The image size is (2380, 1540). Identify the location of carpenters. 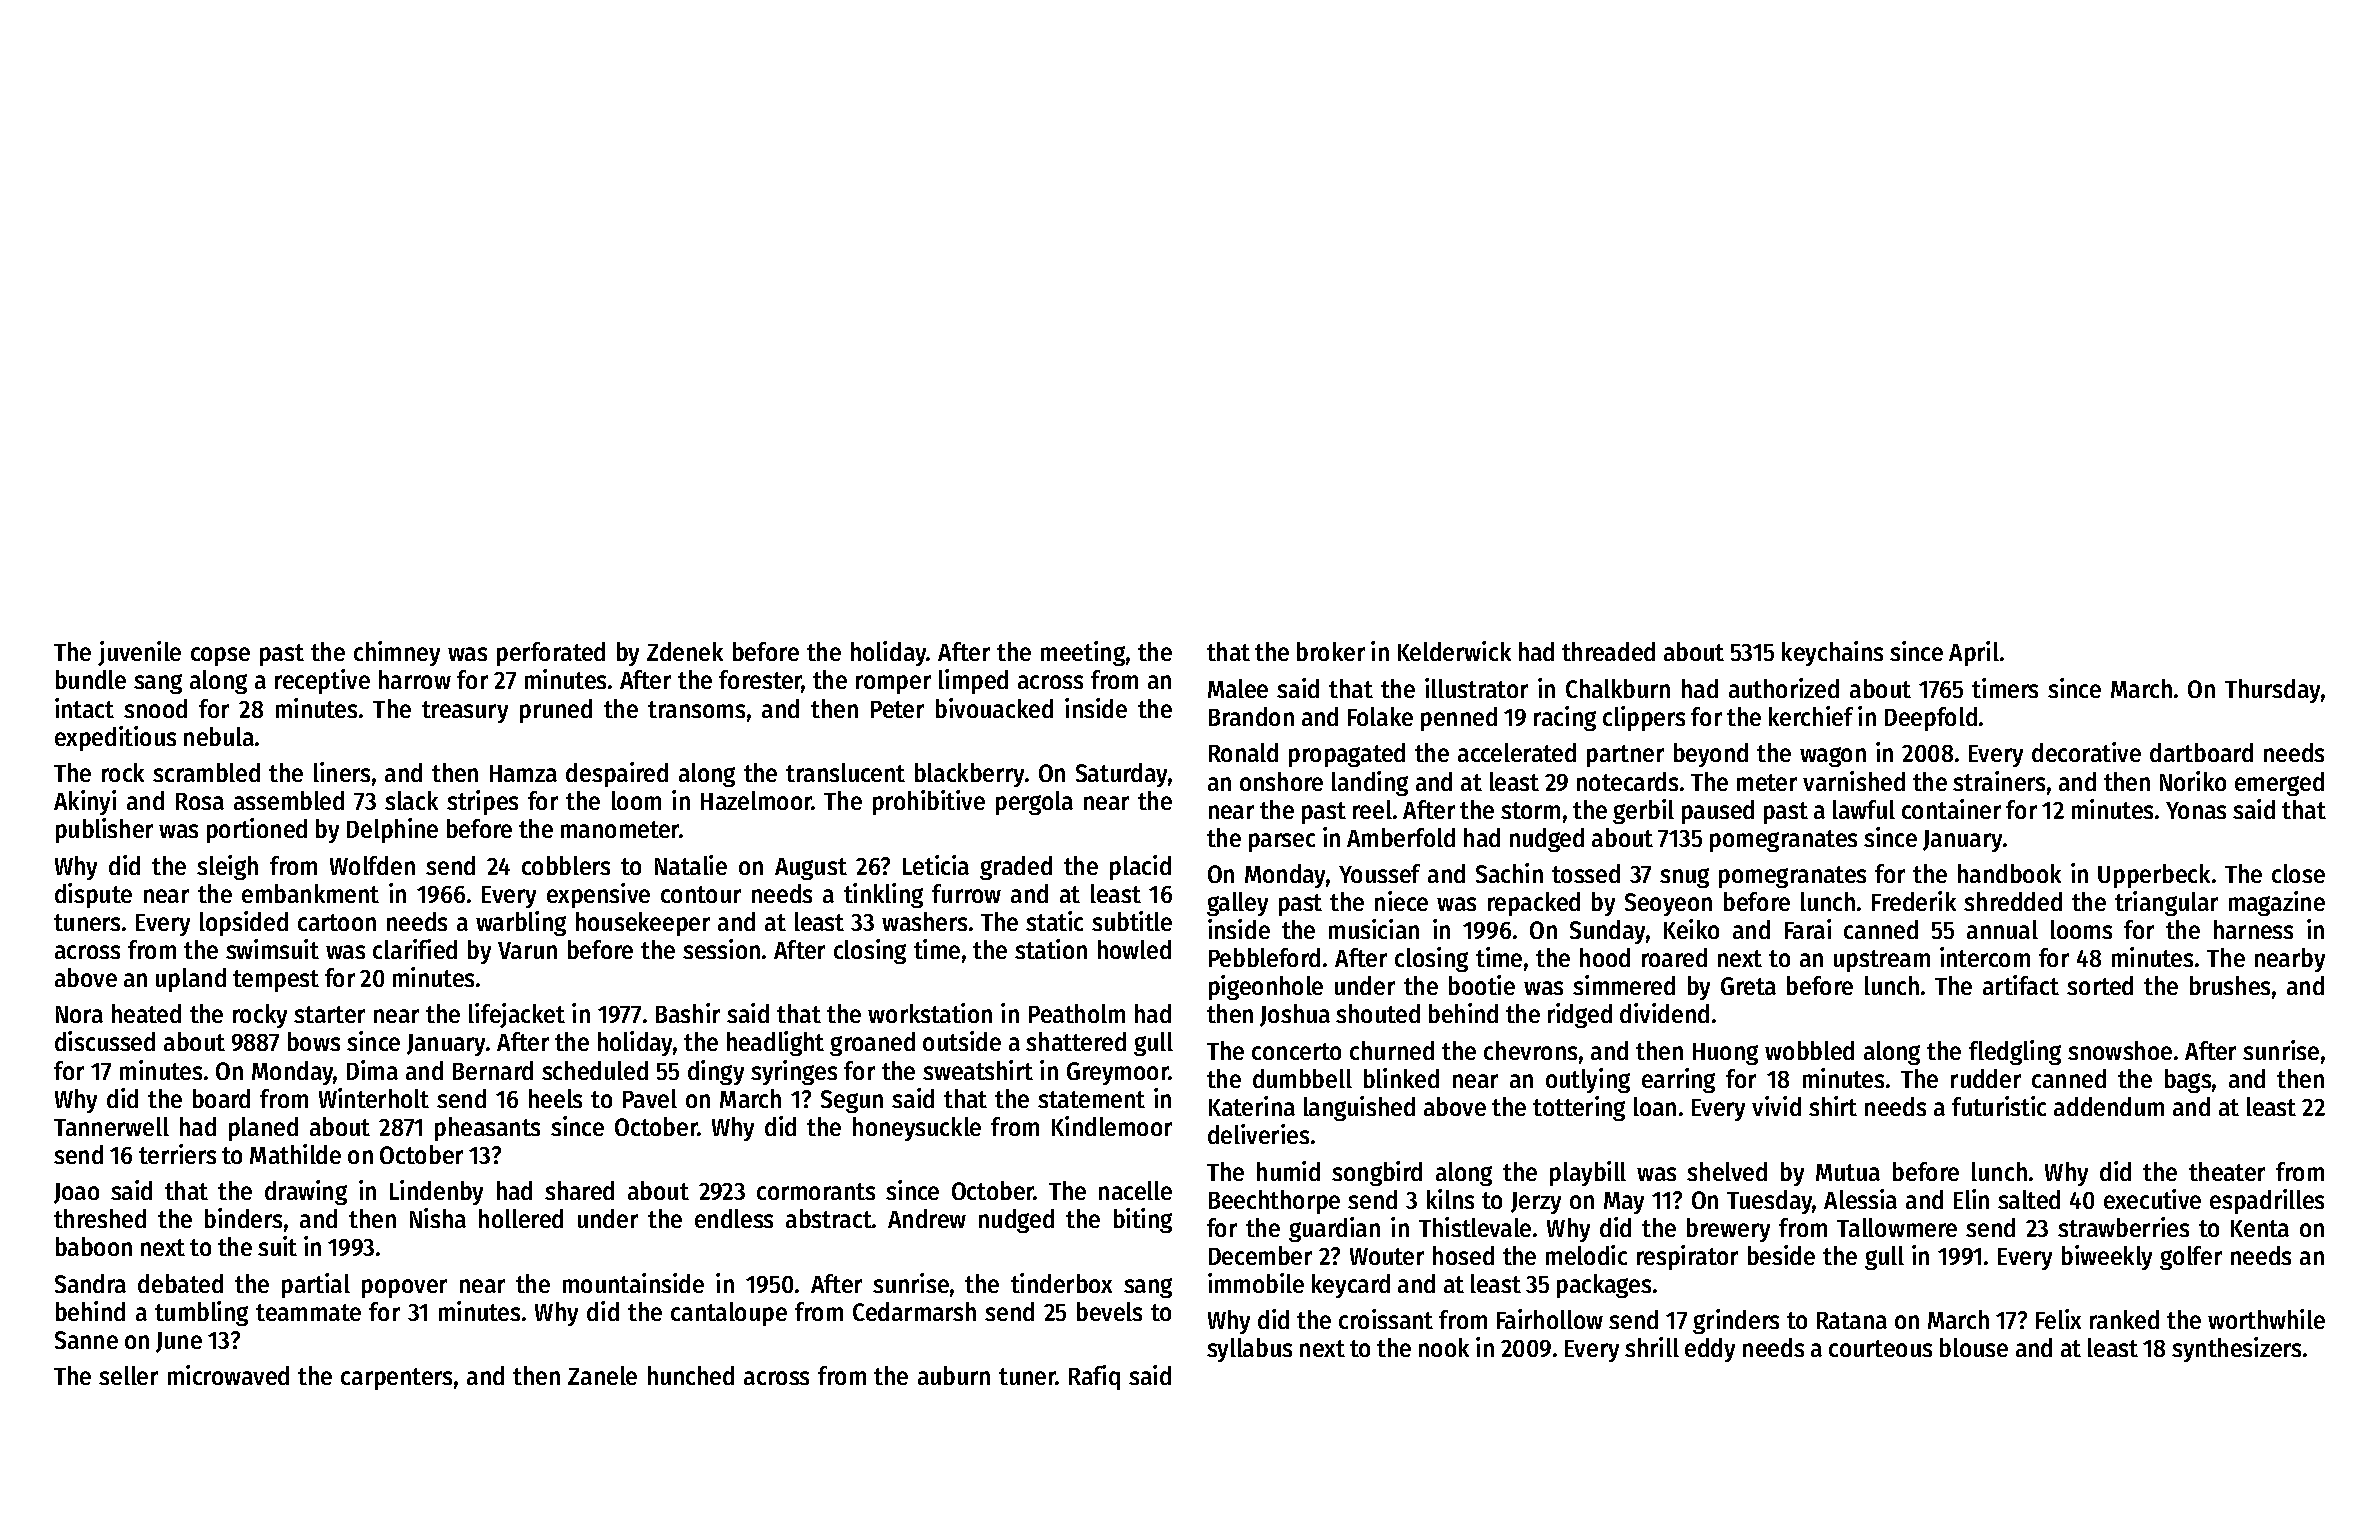
(396, 1379).
